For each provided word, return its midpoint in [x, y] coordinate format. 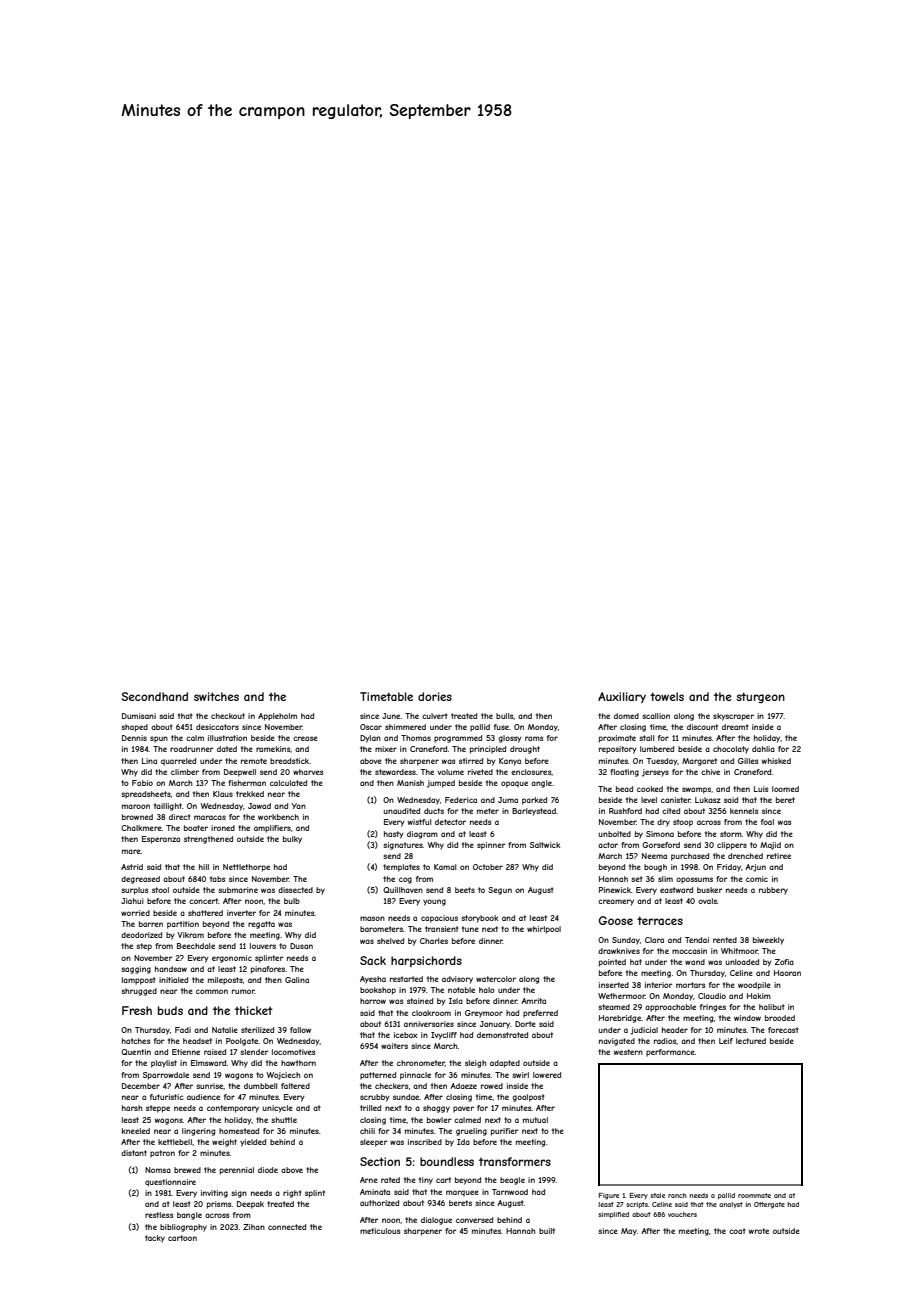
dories [435, 696]
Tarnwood [510, 1192]
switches [216, 696]
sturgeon [760, 697]
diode [268, 1170]
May [629, 1232]
